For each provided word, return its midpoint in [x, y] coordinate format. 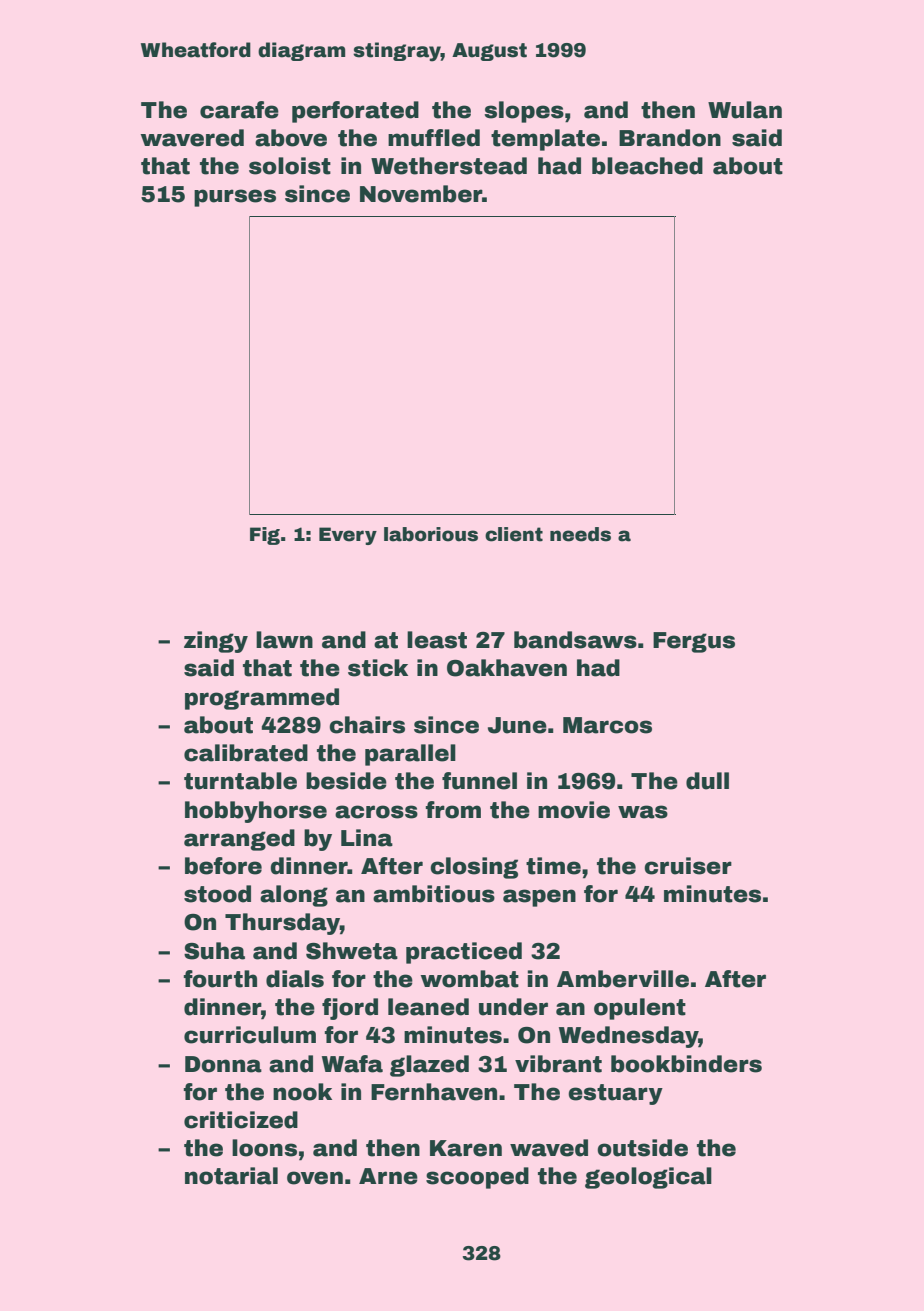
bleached [647, 166]
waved [549, 1148]
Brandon [670, 138]
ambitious [434, 894]
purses [235, 198]
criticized [241, 1120]
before [223, 866]
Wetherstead [449, 166]
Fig [265, 536]
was [643, 812]
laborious [431, 534]
